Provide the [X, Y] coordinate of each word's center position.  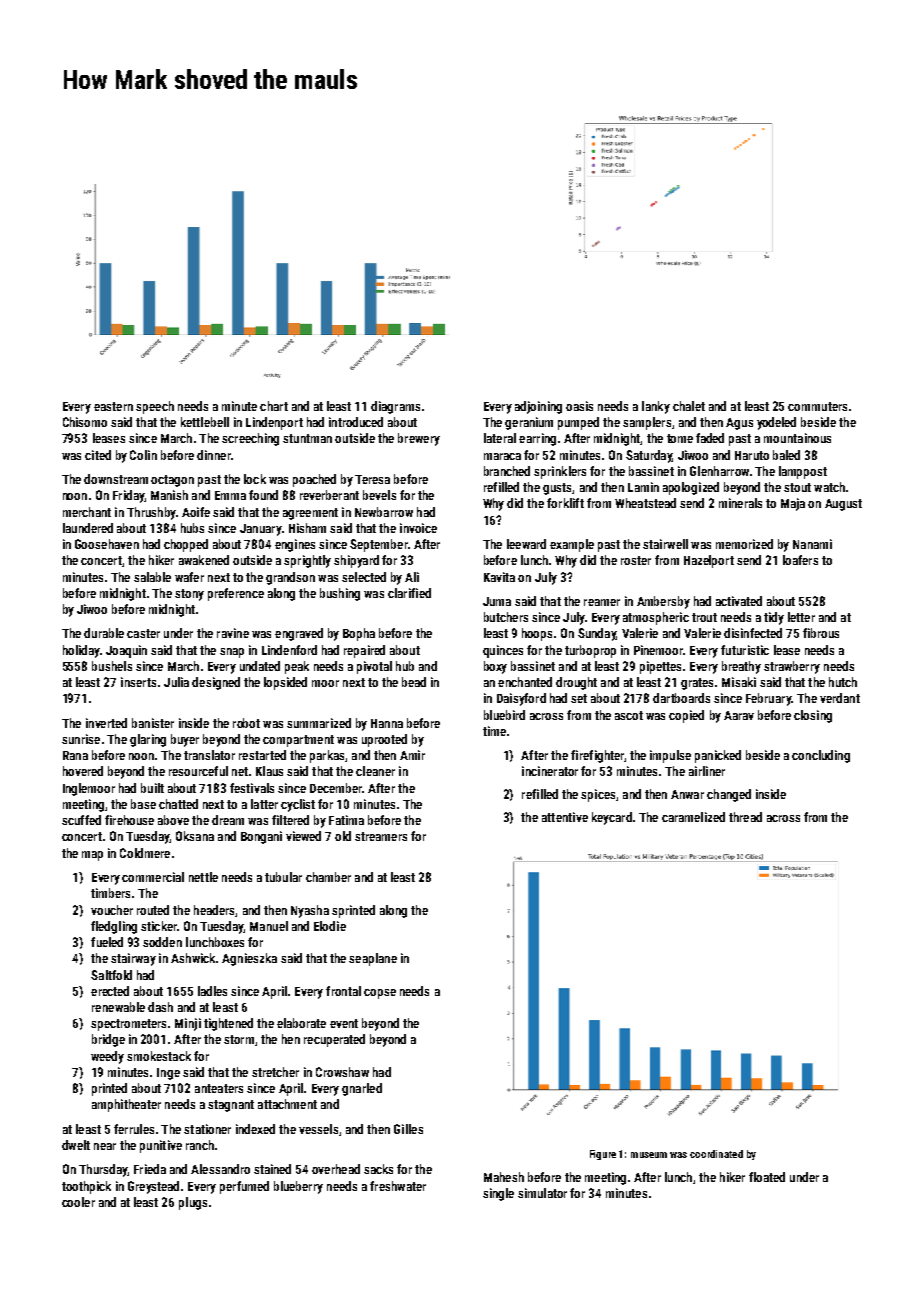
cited [98, 455]
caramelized [693, 817]
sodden [162, 942]
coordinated [716, 1154]
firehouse [129, 820]
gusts [557, 489]
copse [380, 994]
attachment [287, 1104]
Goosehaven [107, 544]
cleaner [375, 771]
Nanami [812, 544]
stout [797, 487]
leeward [526, 544]
